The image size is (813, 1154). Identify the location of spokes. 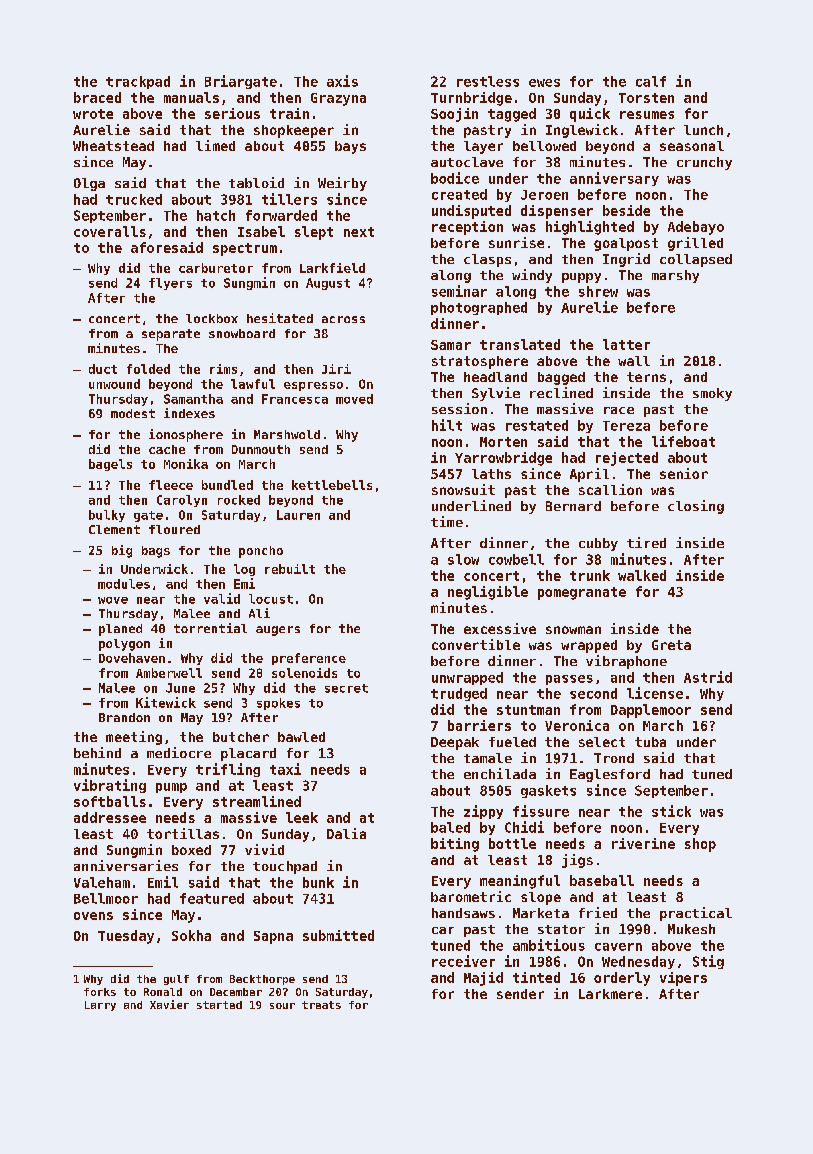
(278, 704).
